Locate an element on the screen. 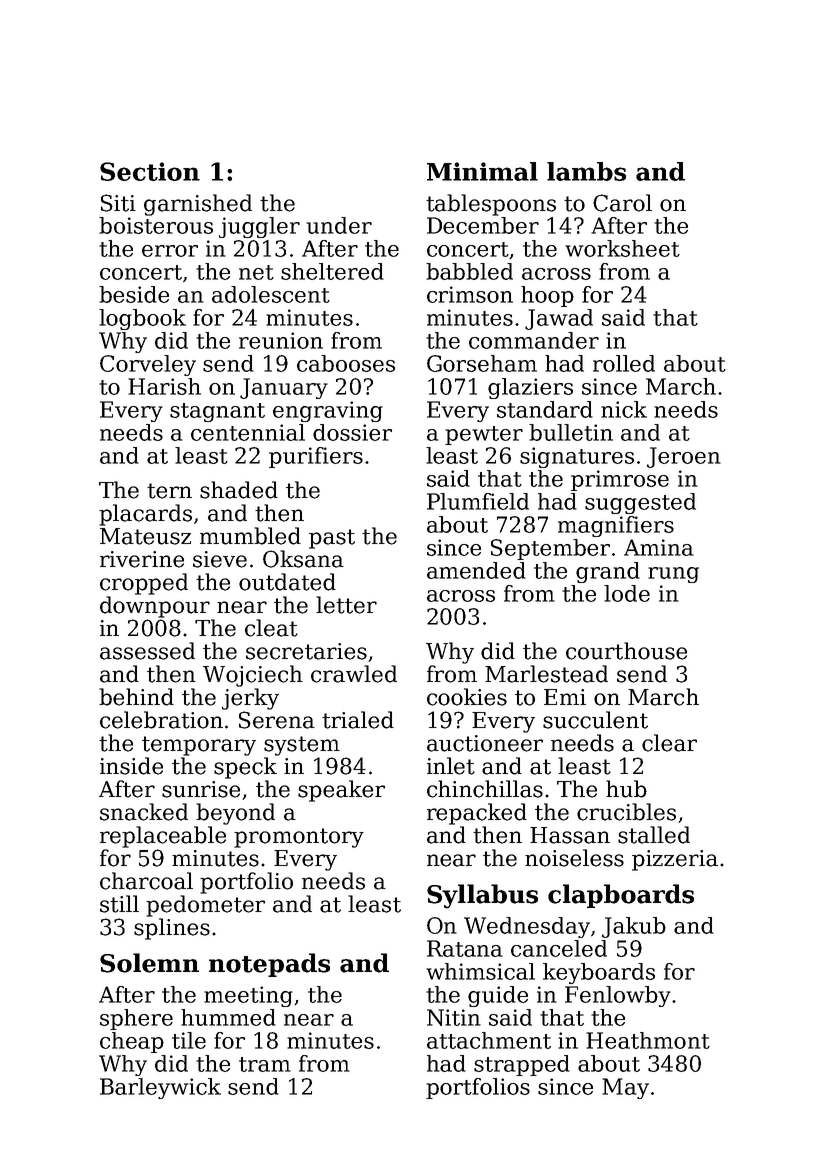  cookies is located at coordinates (467, 697).
